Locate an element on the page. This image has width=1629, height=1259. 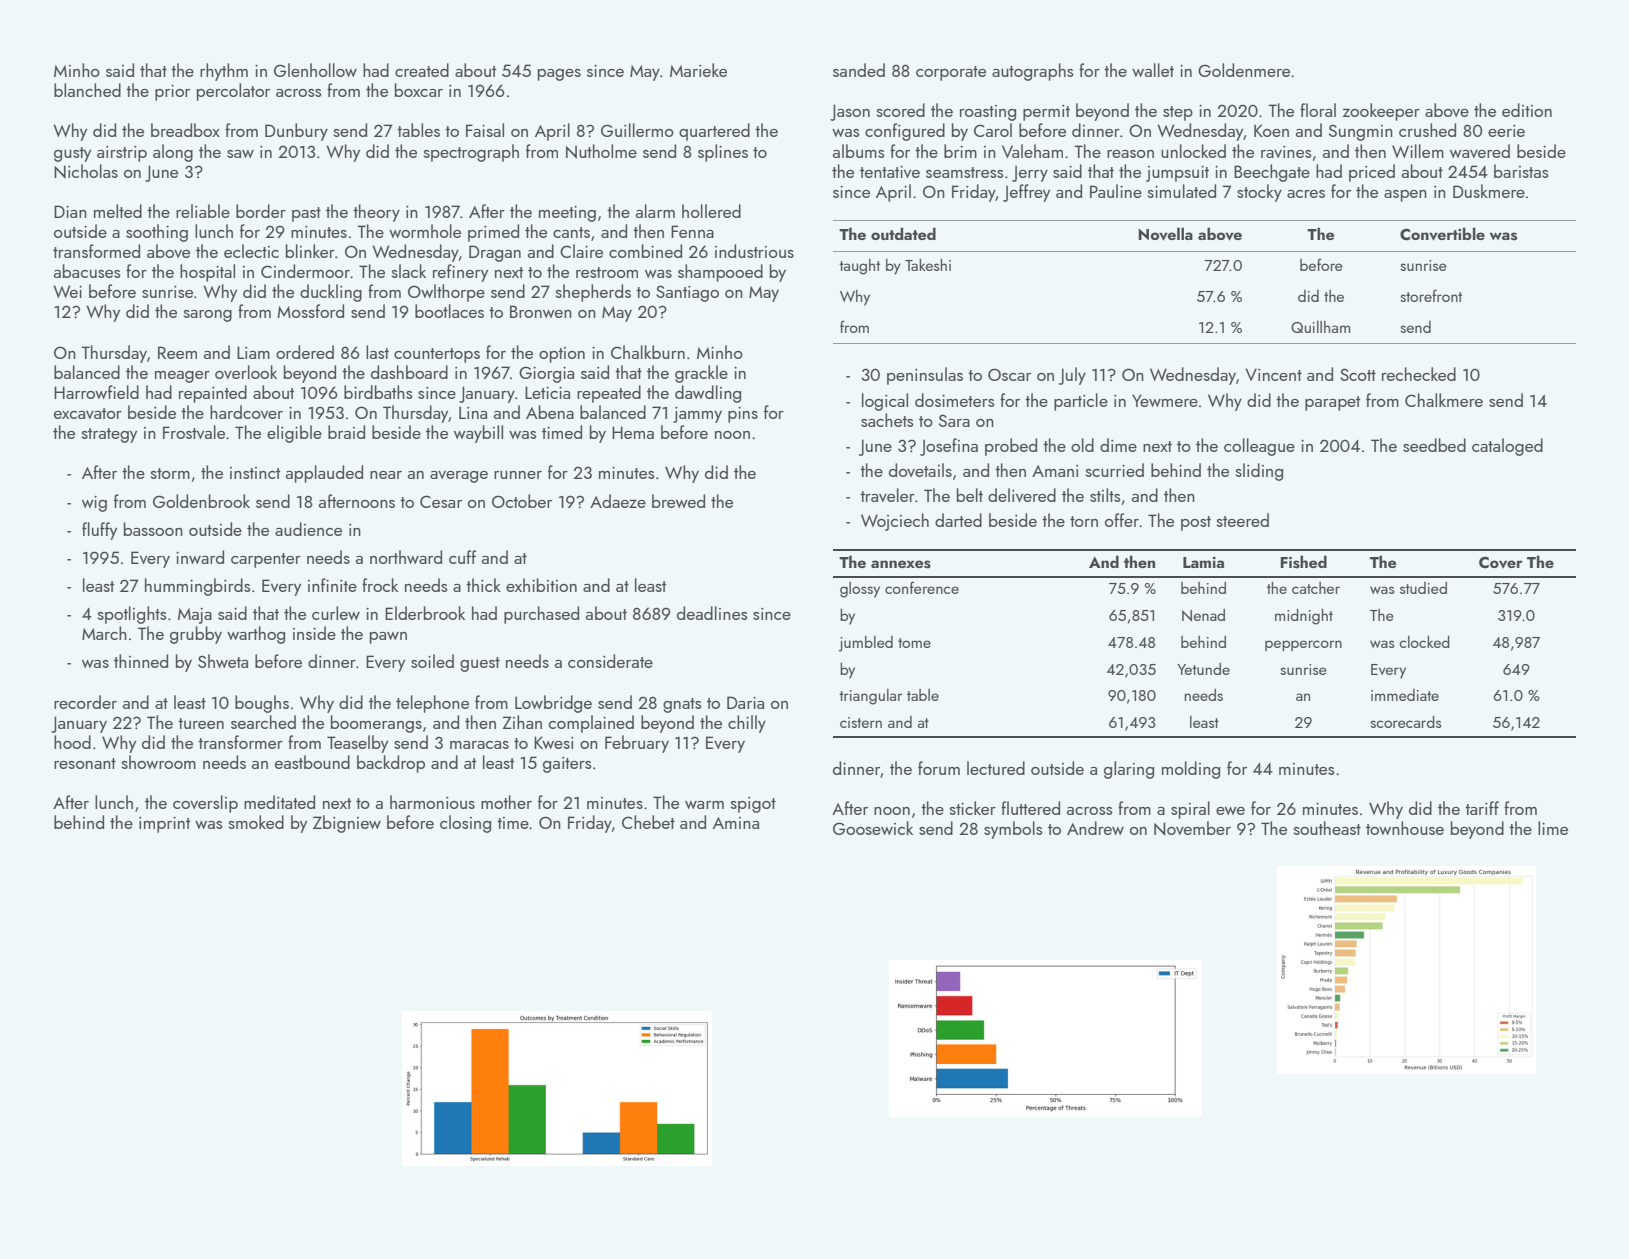
cants is located at coordinates (571, 232).
